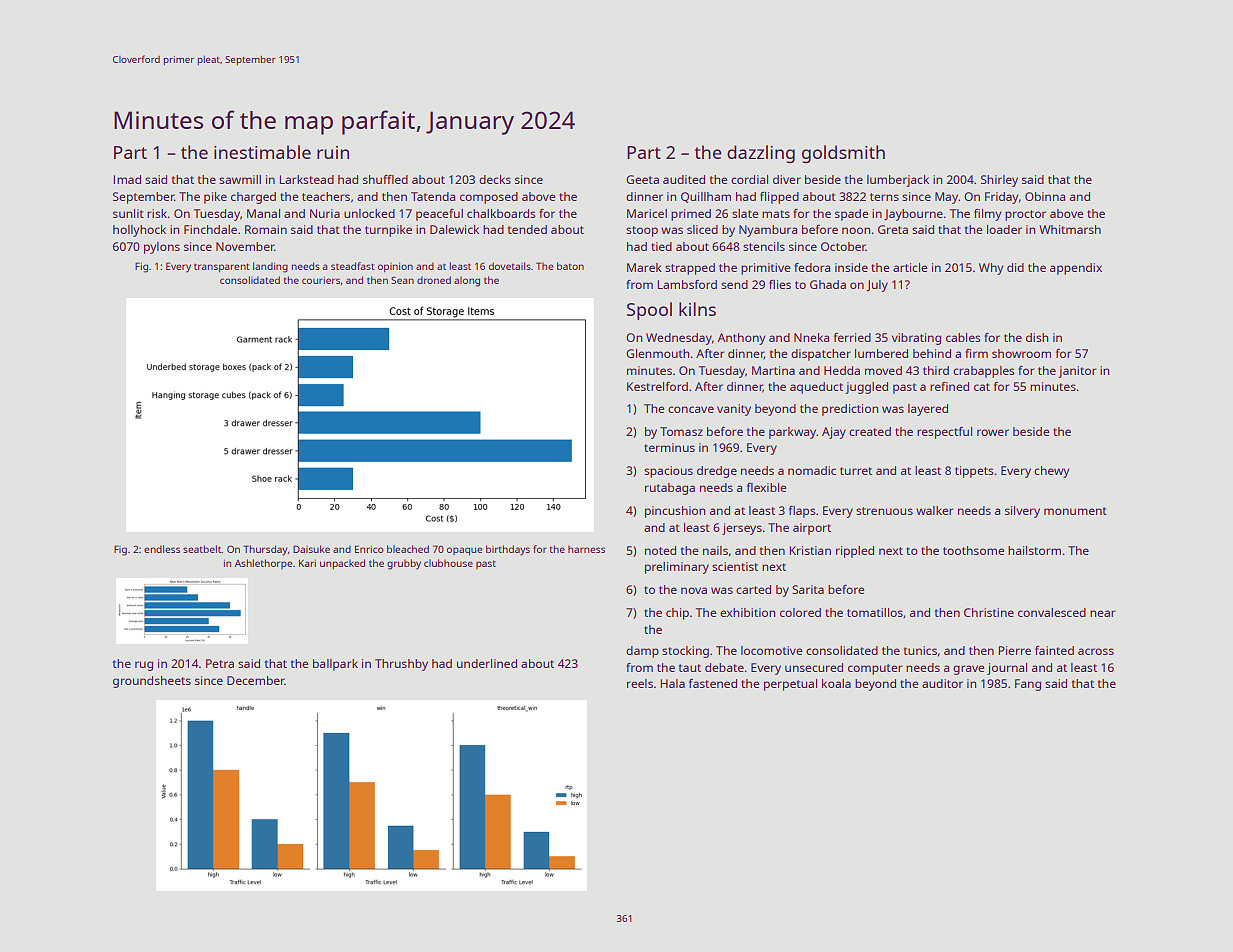 The image size is (1233, 952). Describe the element at coordinates (669, 447) in the image. I see `terminus` at that location.
